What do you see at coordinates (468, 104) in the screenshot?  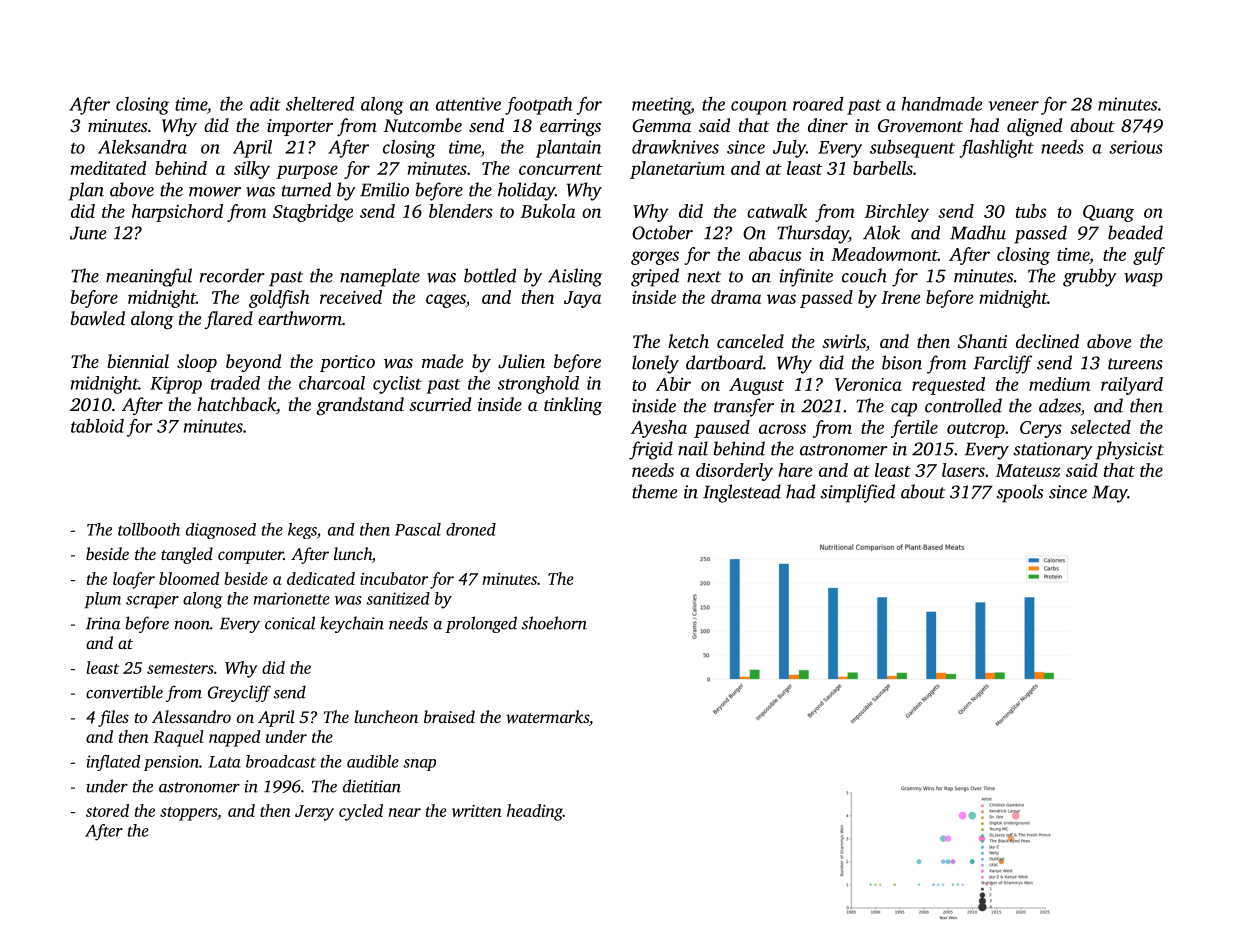 I see `attentive` at bounding box center [468, 104].
